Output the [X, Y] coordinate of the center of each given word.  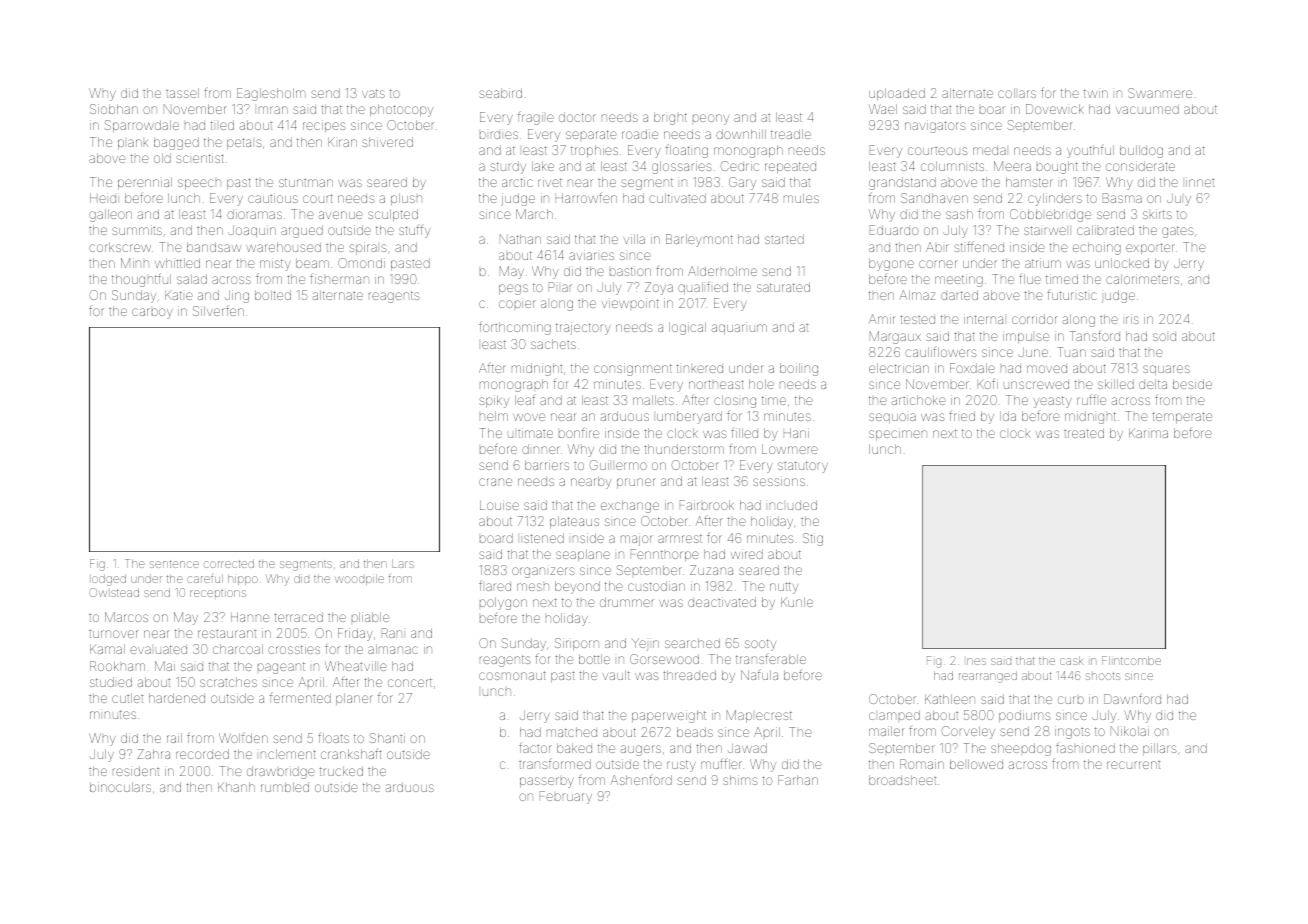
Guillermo [618, 465]
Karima [1148, 433]
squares [1166, 370]
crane [495, 482]
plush [406, 199]
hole [761, 384]
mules [801, 198]
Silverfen [218, 310]
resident [136, 771]
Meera [1012, 166]
